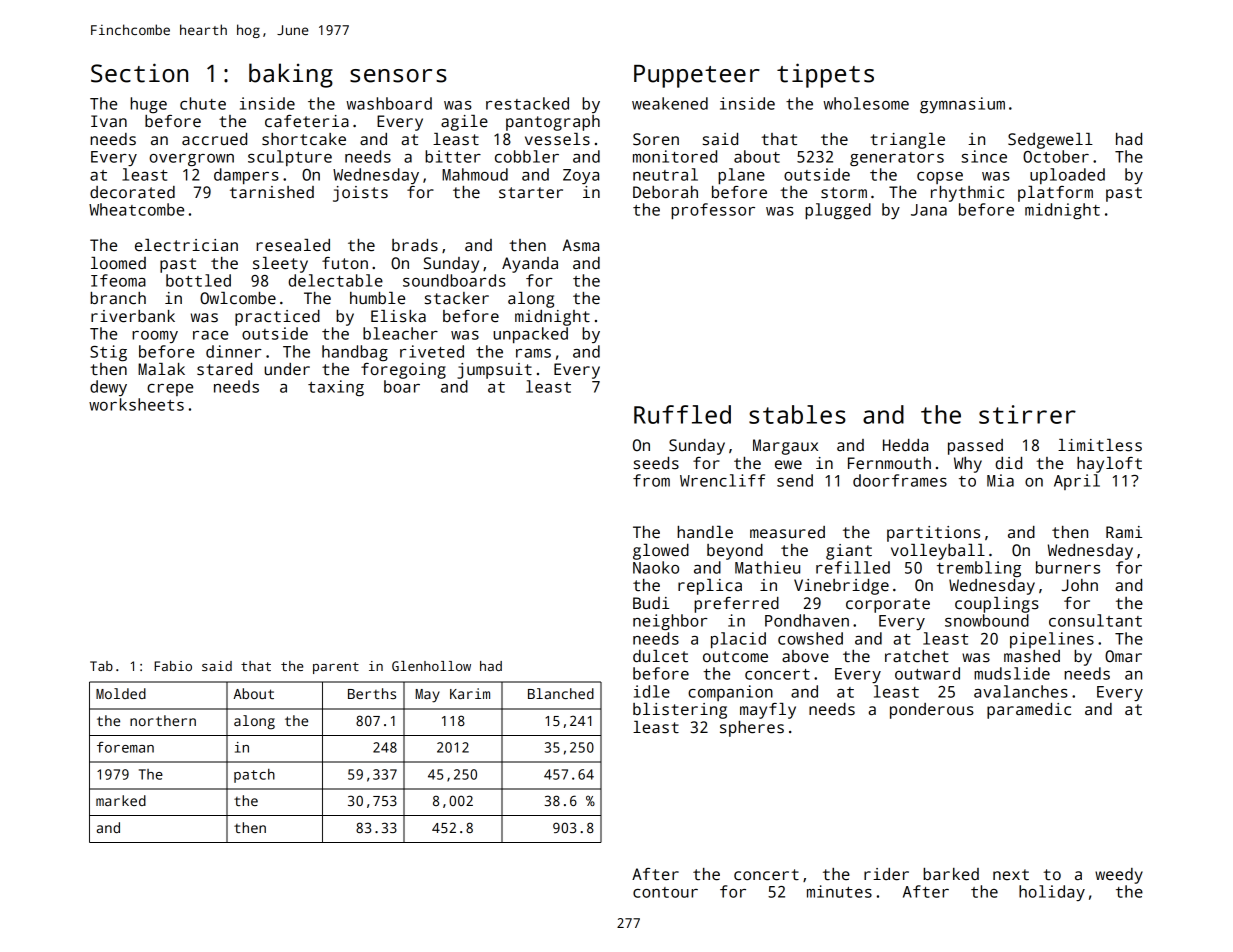  What do you see at coordinates (136, 404) in the page?
I see `worksheets` at bounding box center [136, 404].
